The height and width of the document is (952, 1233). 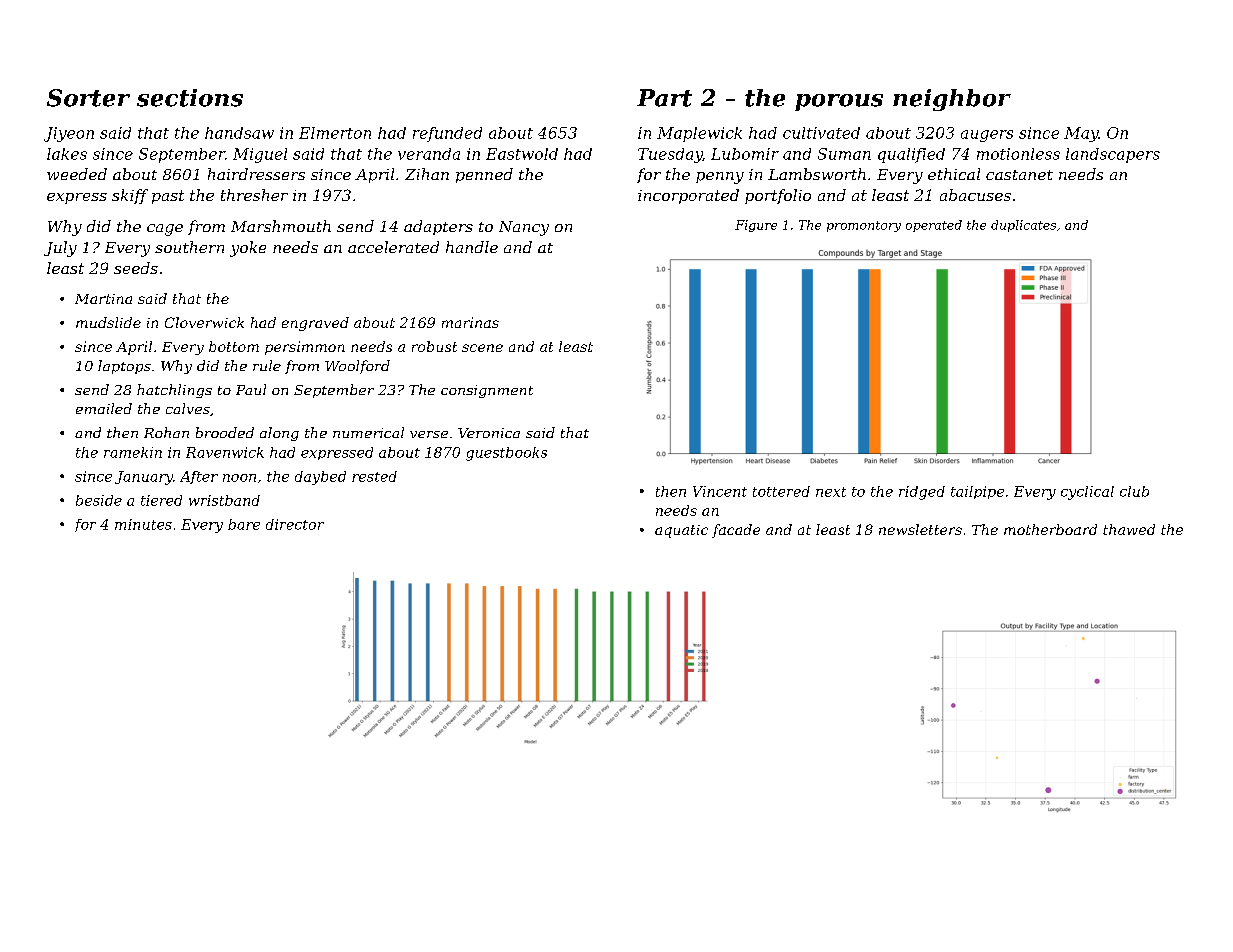 I want to click on Woolford, so click(x=357, y=367).
